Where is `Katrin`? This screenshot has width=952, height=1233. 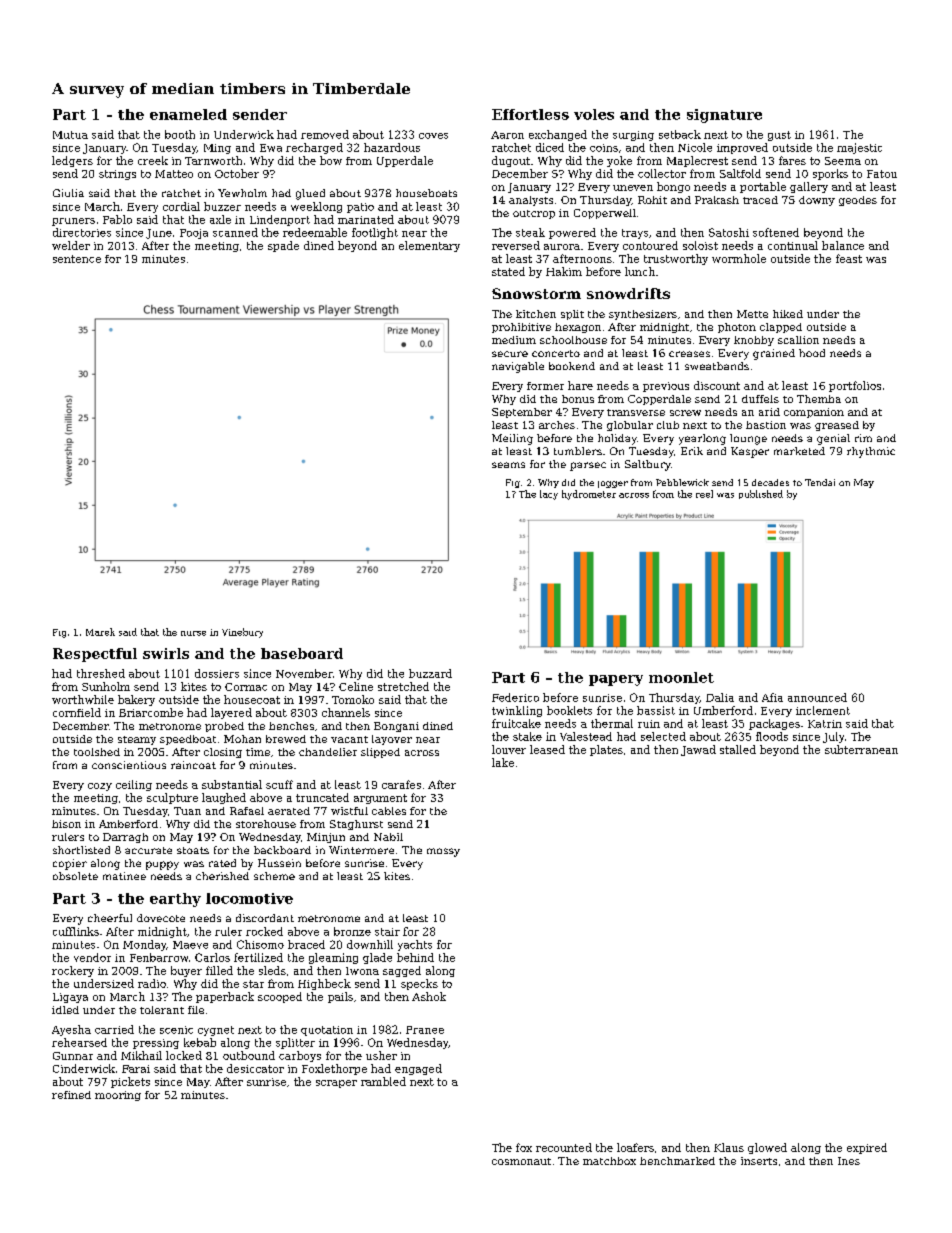
Katrin is located at coordinates (825, 724).
